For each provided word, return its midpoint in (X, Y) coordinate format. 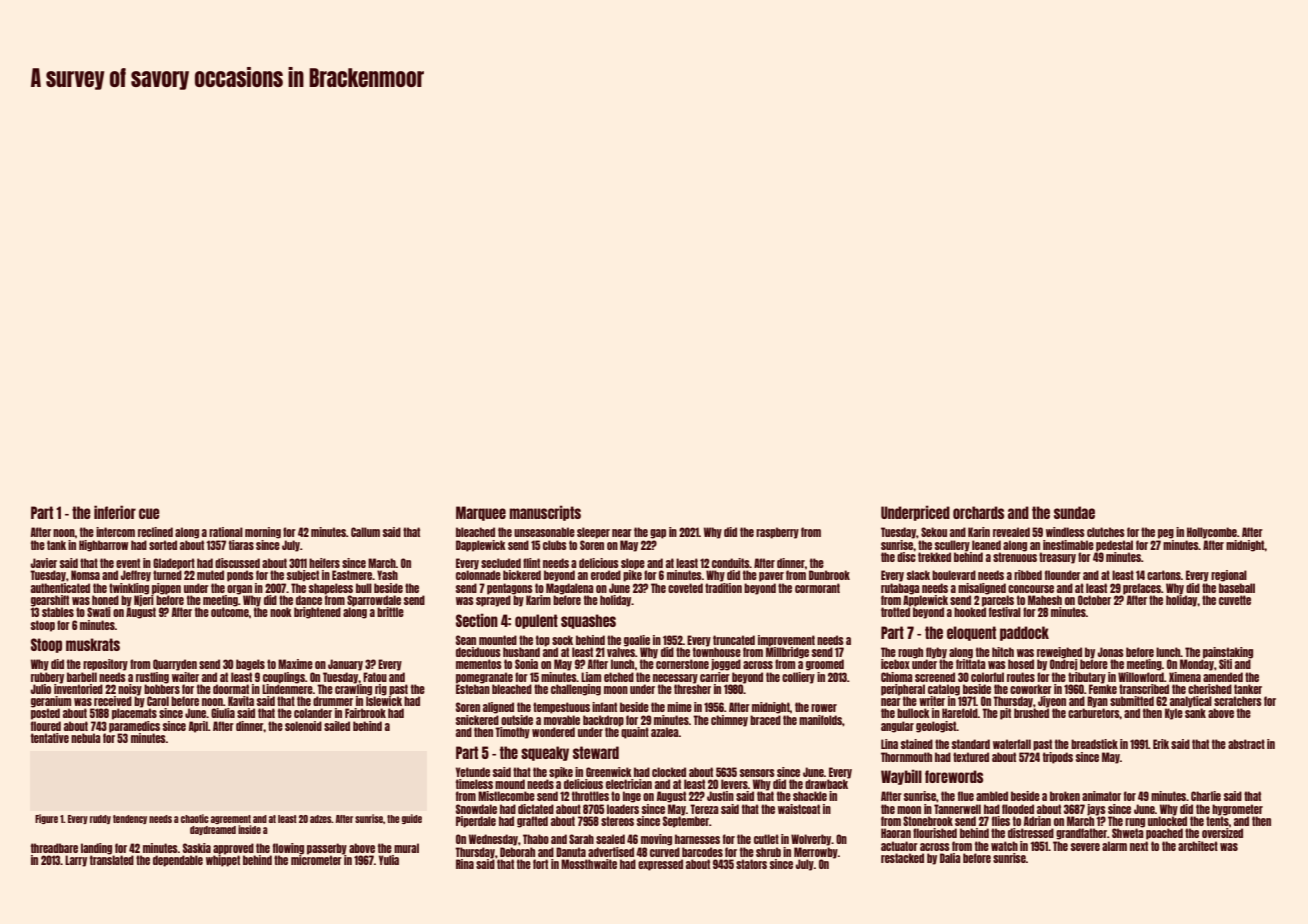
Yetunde (473, 772)
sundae (1074, 512)
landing (96, 849)
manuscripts (545, 513)
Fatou (375, 677)
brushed (1031, 713)
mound (510, 784)
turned (167, 575)
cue (149, 513)
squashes (588, 621)
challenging (576, 690)
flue (966, 796)
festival (1005, 612)
